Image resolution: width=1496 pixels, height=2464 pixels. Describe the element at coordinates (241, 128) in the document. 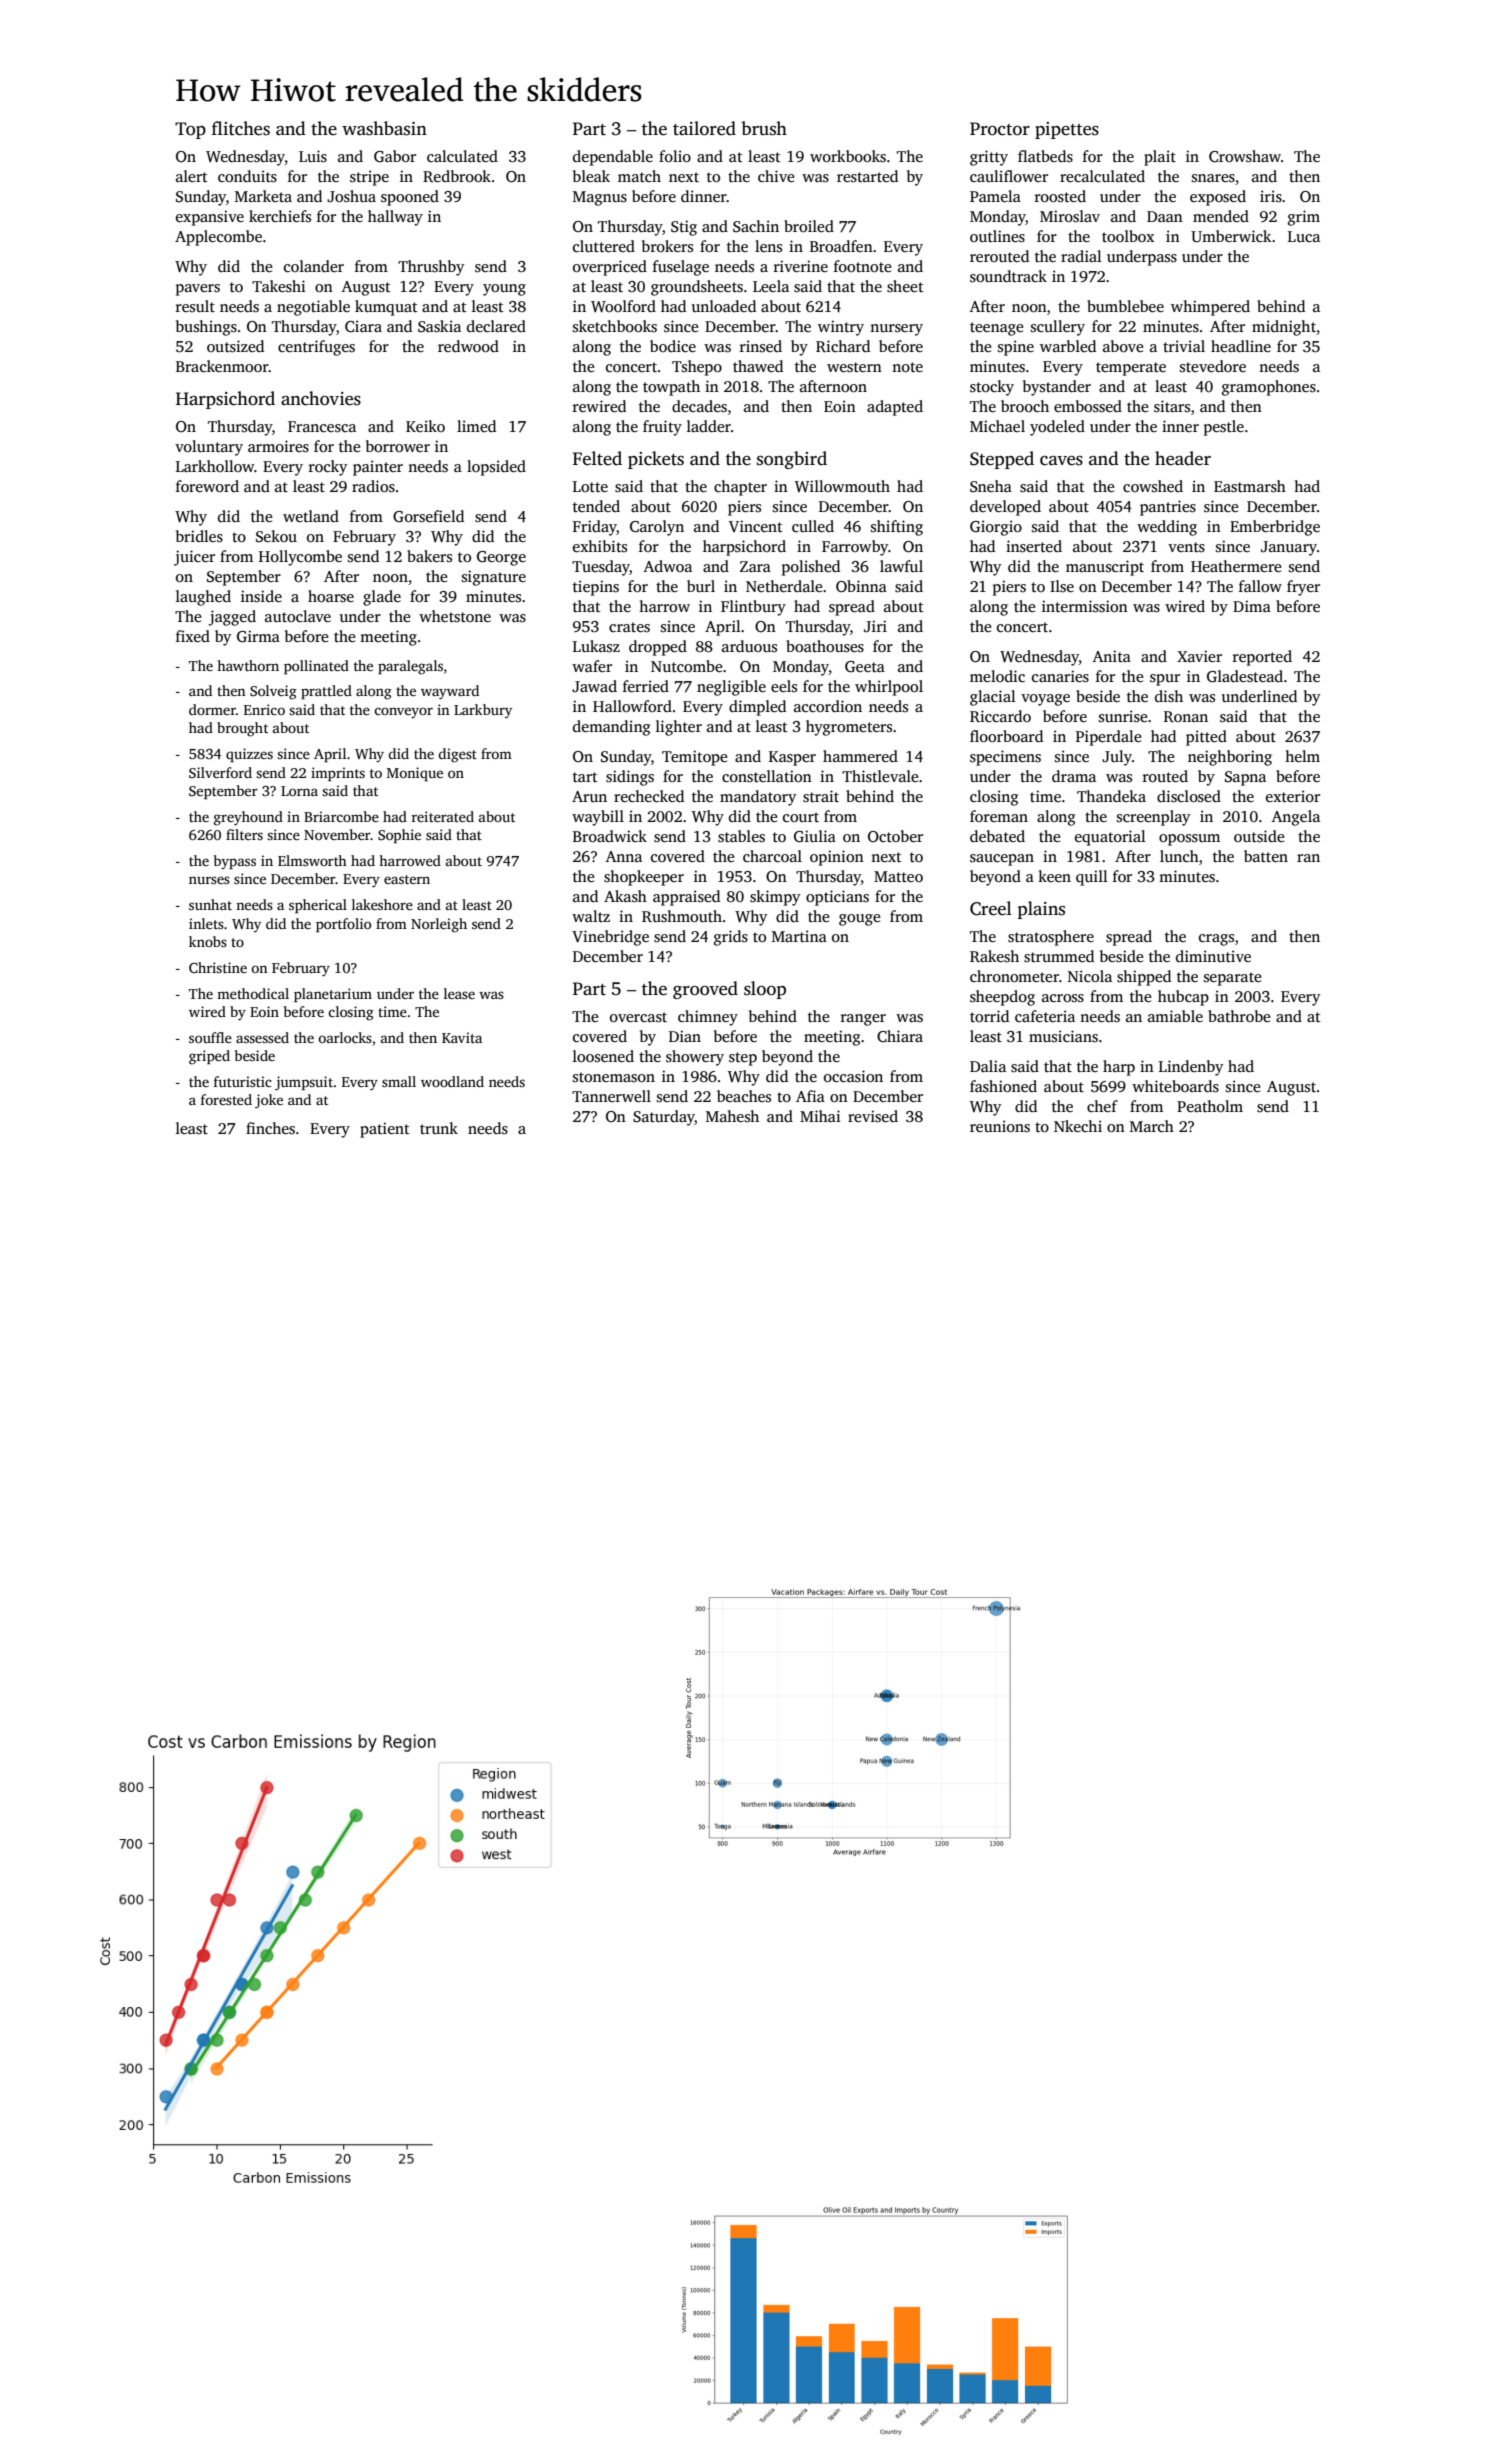

I see `flitches` at that location.
